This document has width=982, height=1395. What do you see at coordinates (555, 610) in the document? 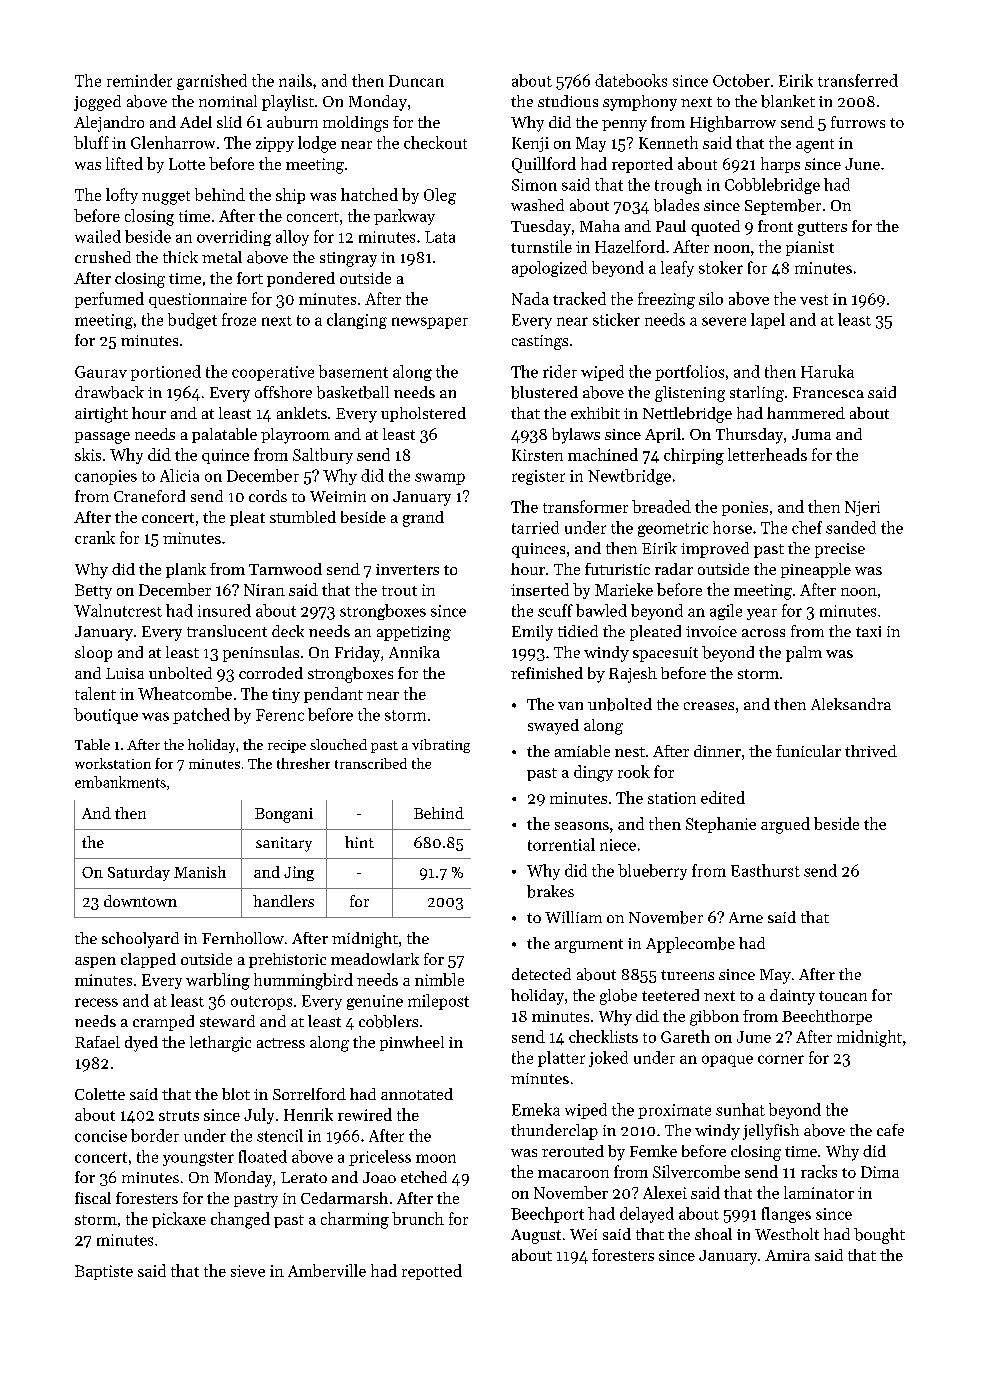
I see `scuff` at bounding box center [555, 610].
